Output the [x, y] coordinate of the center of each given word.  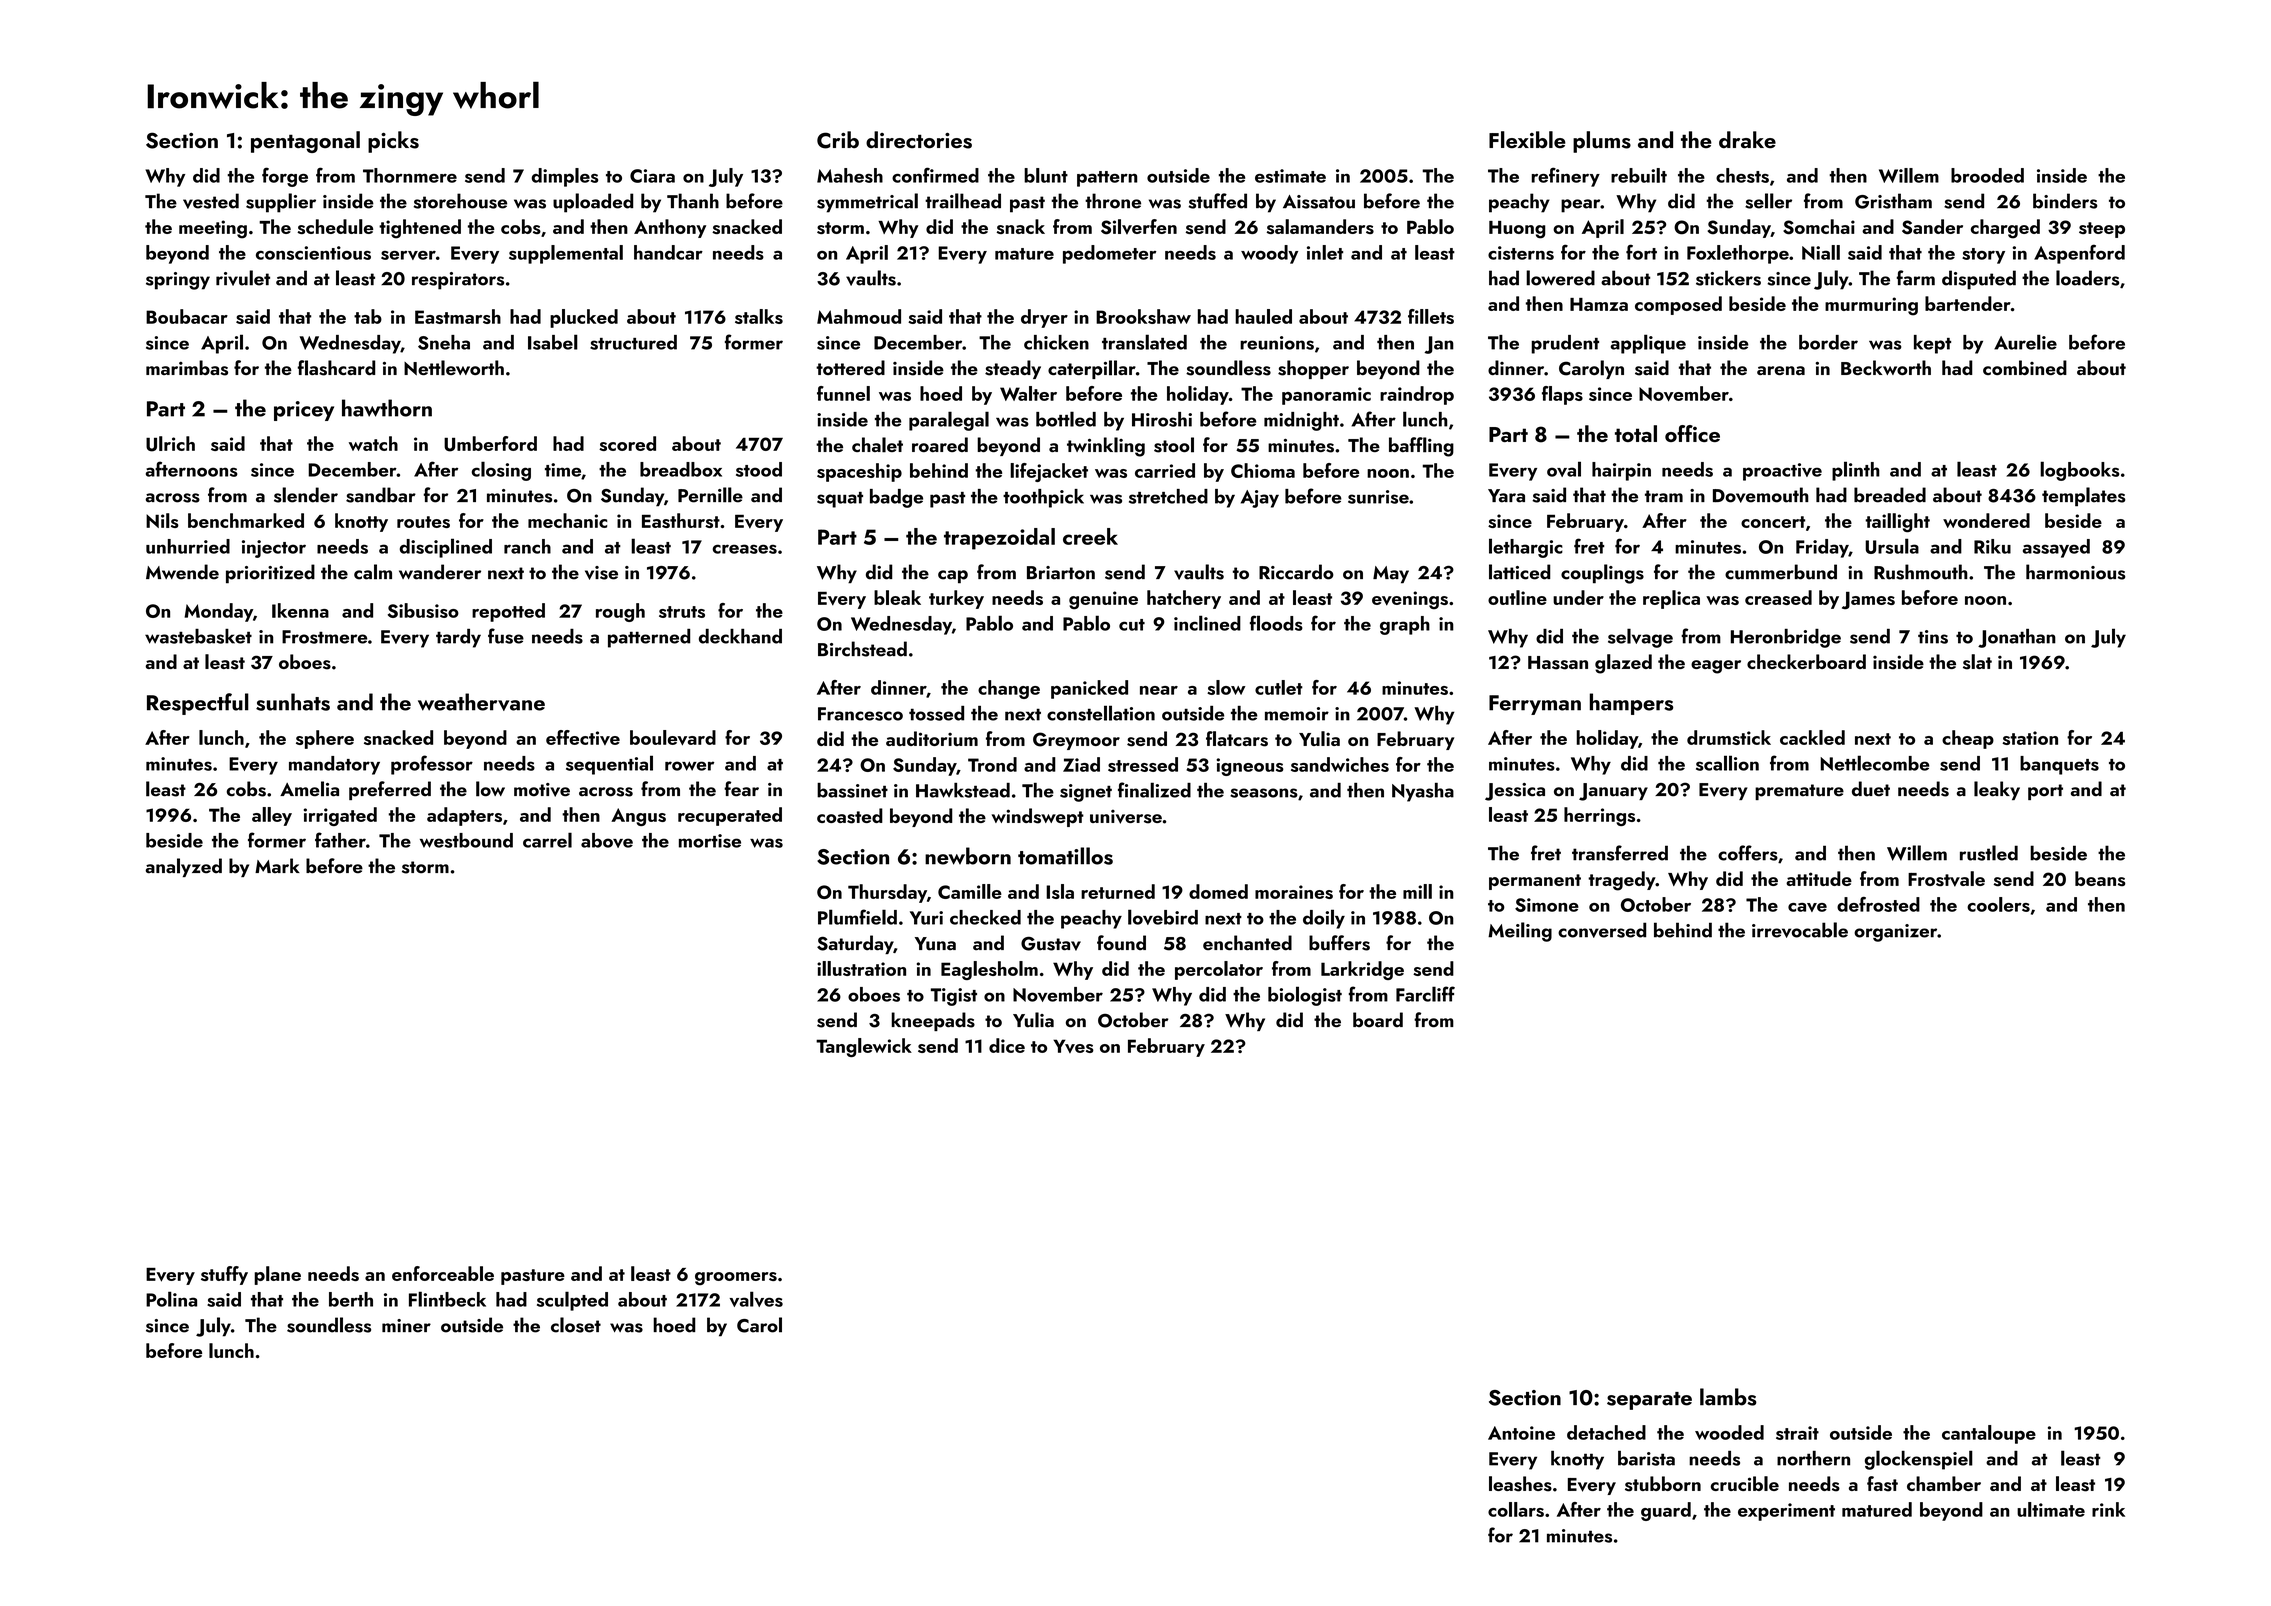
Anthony [670, 228]
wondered [1986, 520]
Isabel [553, 342]
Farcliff [1425, 994]
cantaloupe [1989, 1434]
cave [1807, 907]
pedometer [1109, 254]
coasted [850, 816]
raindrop [1417, 395]
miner [406, 1326]
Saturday [855, 944]
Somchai [1819, 227]
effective [583, 737]
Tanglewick [864, 1047]
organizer [1895, 933]
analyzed [183, 867]
